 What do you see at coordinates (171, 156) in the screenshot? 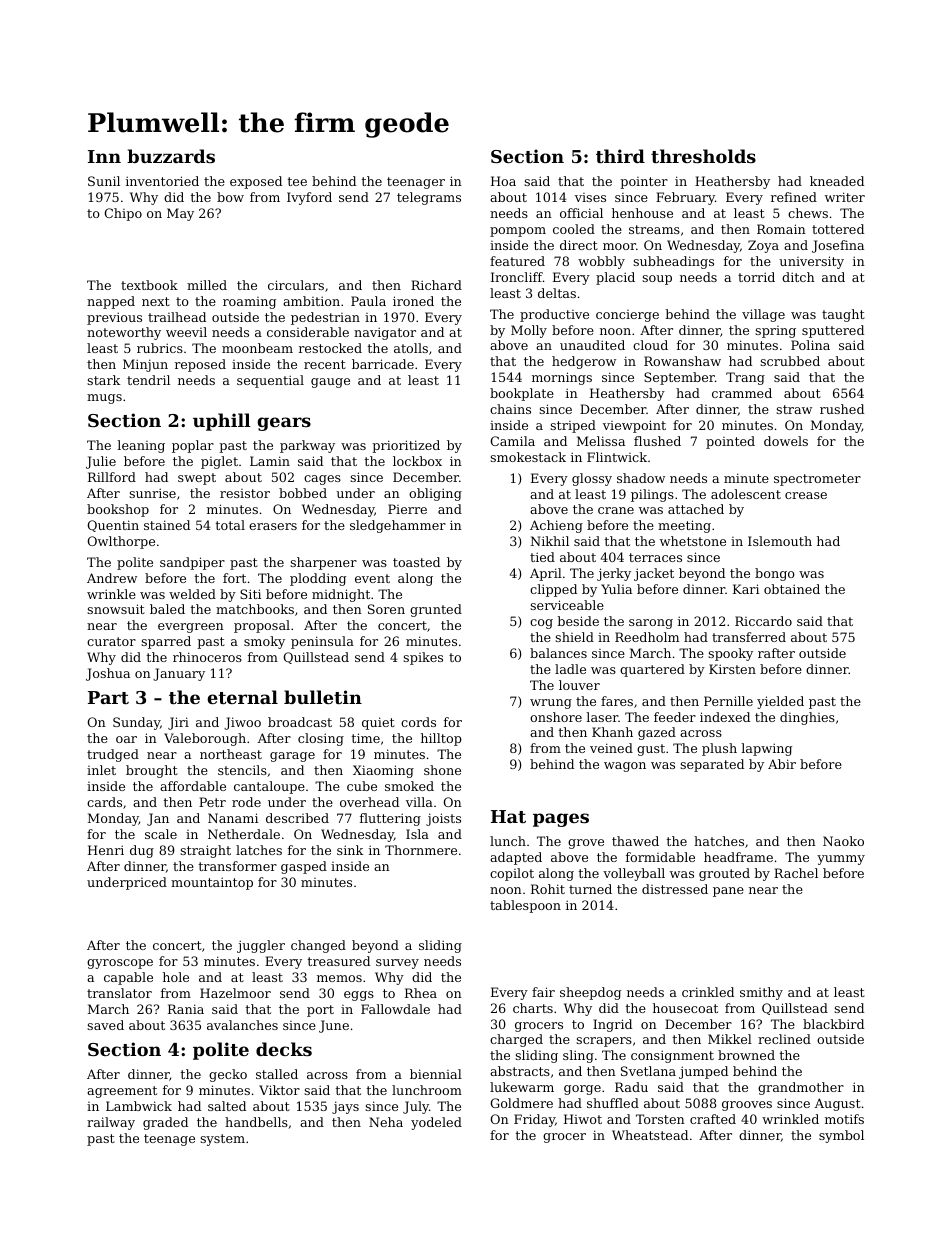
I see `buzzards` at bounding box center [171, 156].
